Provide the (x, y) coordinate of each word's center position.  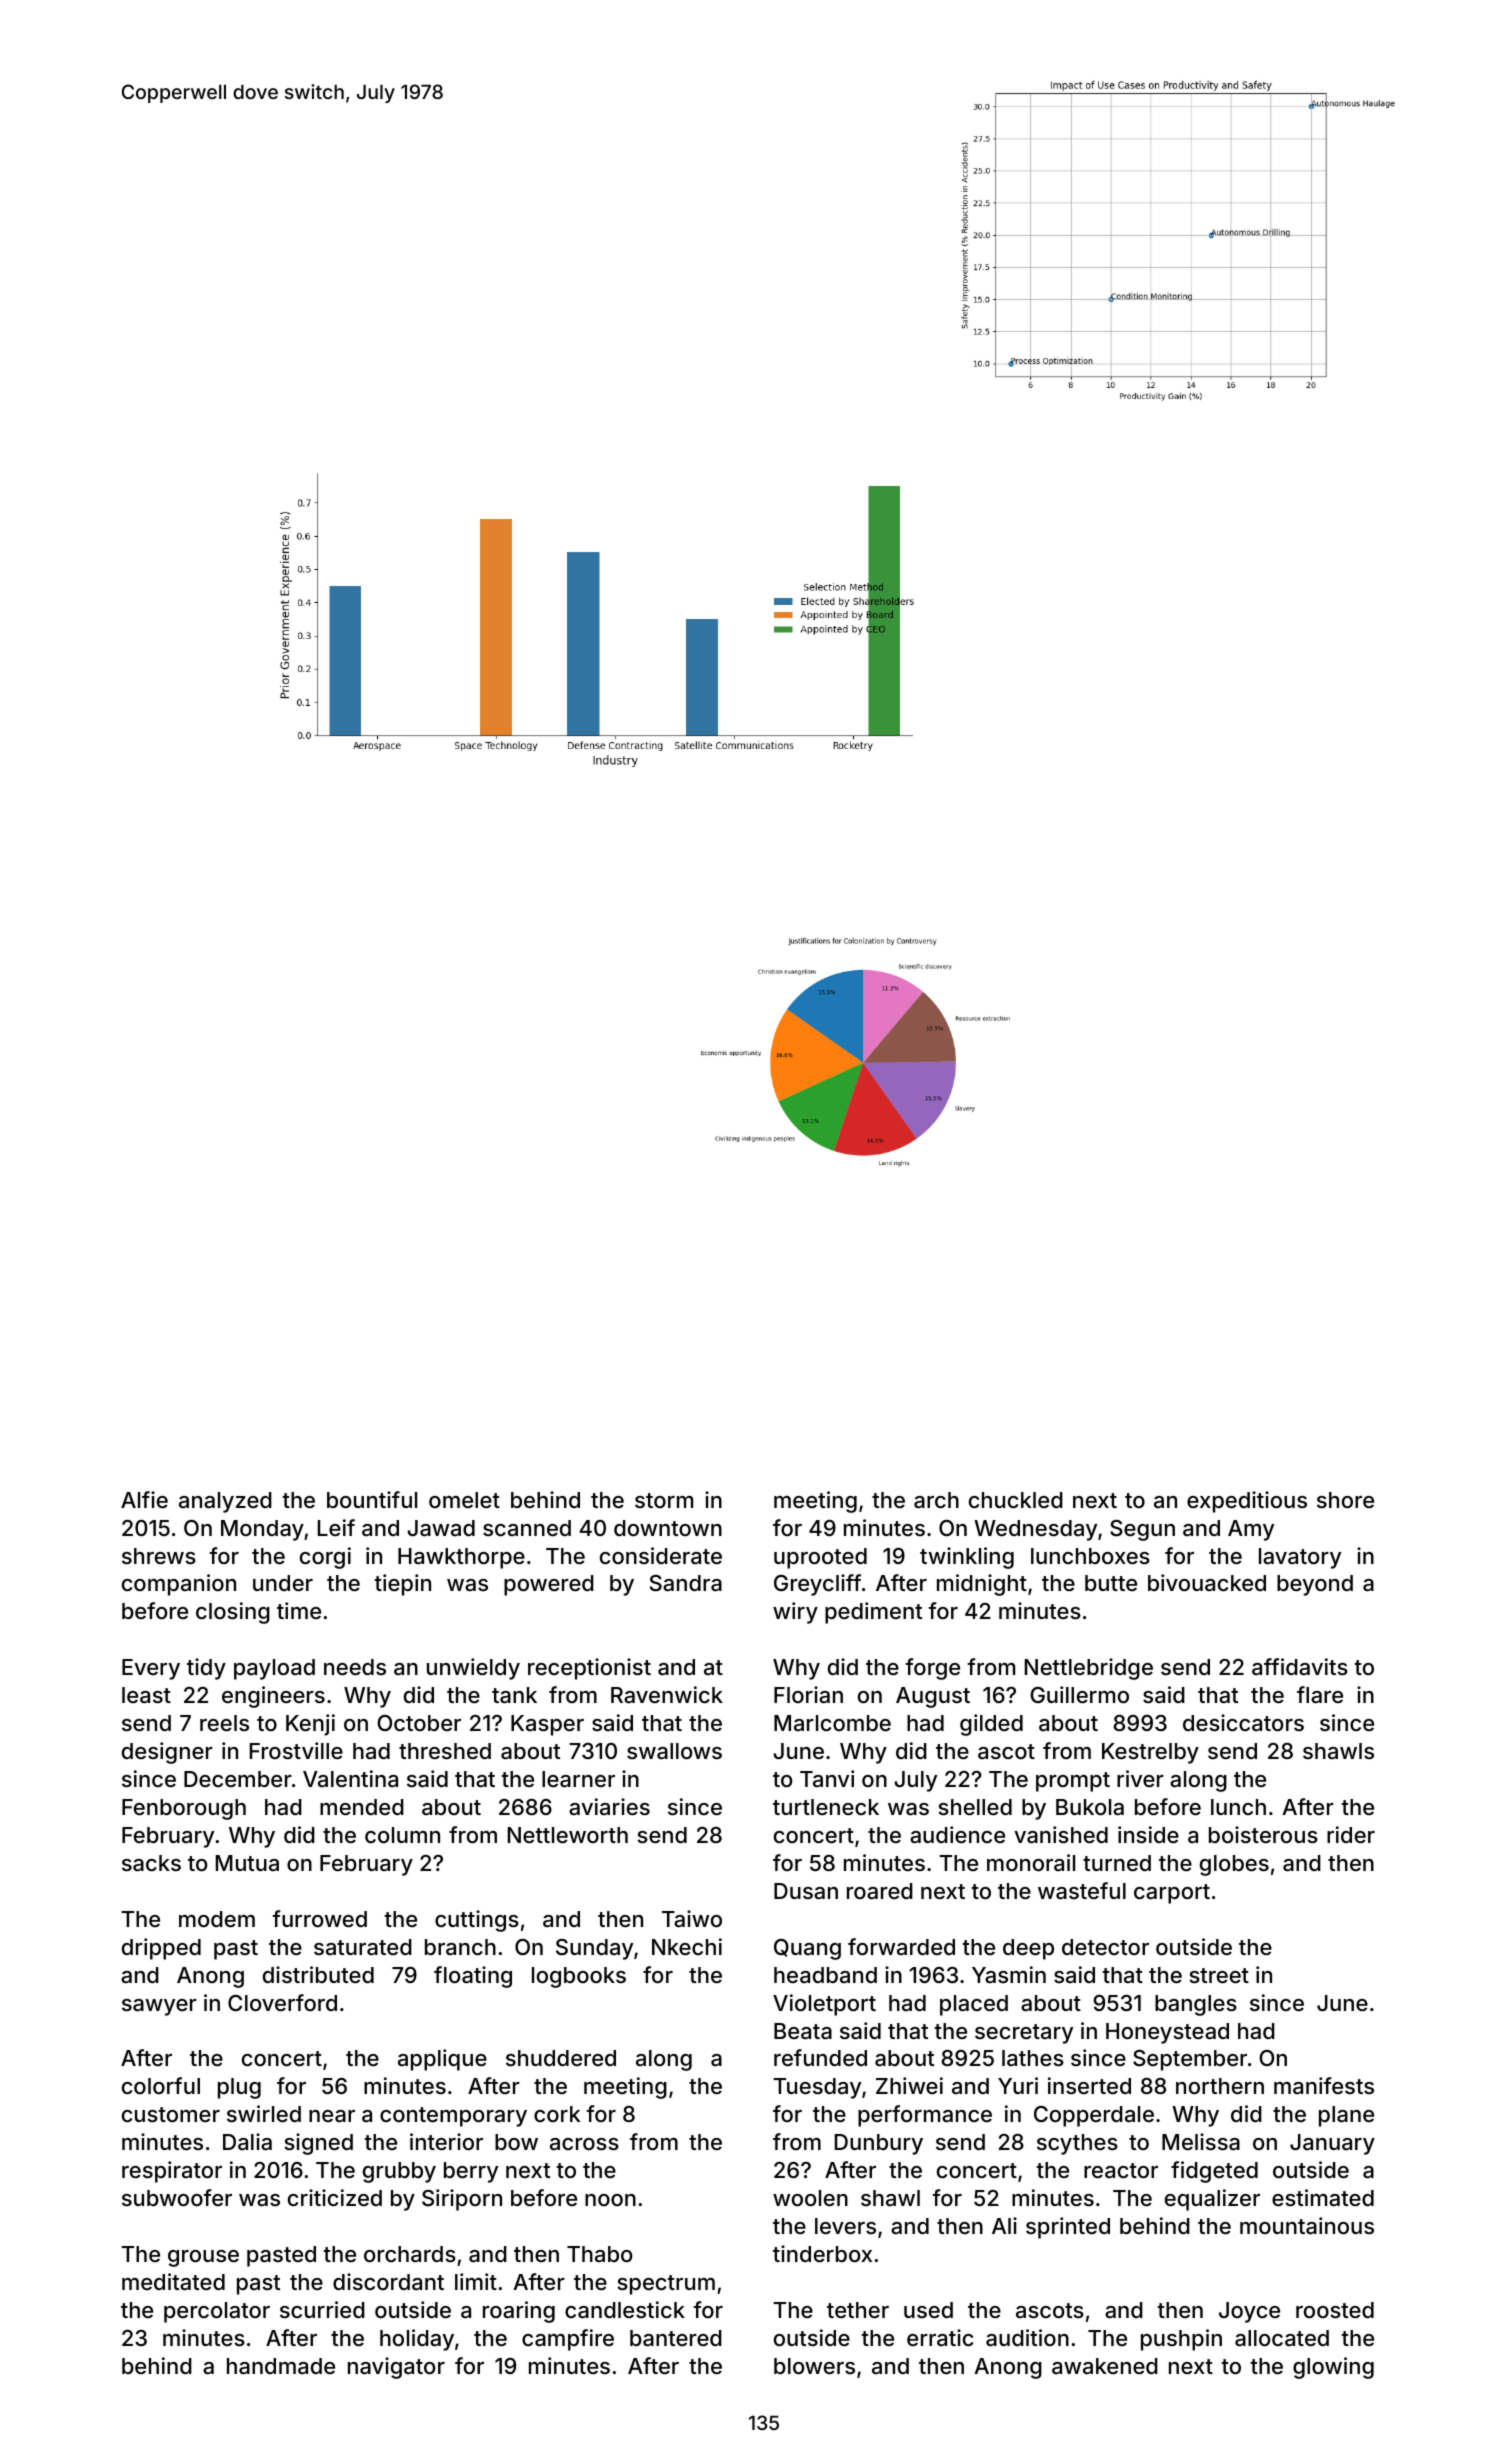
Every (151, 1669)
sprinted (1068, 2228)
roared (880, 1891)
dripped (161, 1949)
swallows (674, 1751)
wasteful (1082, 1891)
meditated (173, 2282)
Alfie (144, 1499)
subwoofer (177, 2197)
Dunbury (879, 2144)
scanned (527, 1528)
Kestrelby (1150, 1753)
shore (1345, 1500)
